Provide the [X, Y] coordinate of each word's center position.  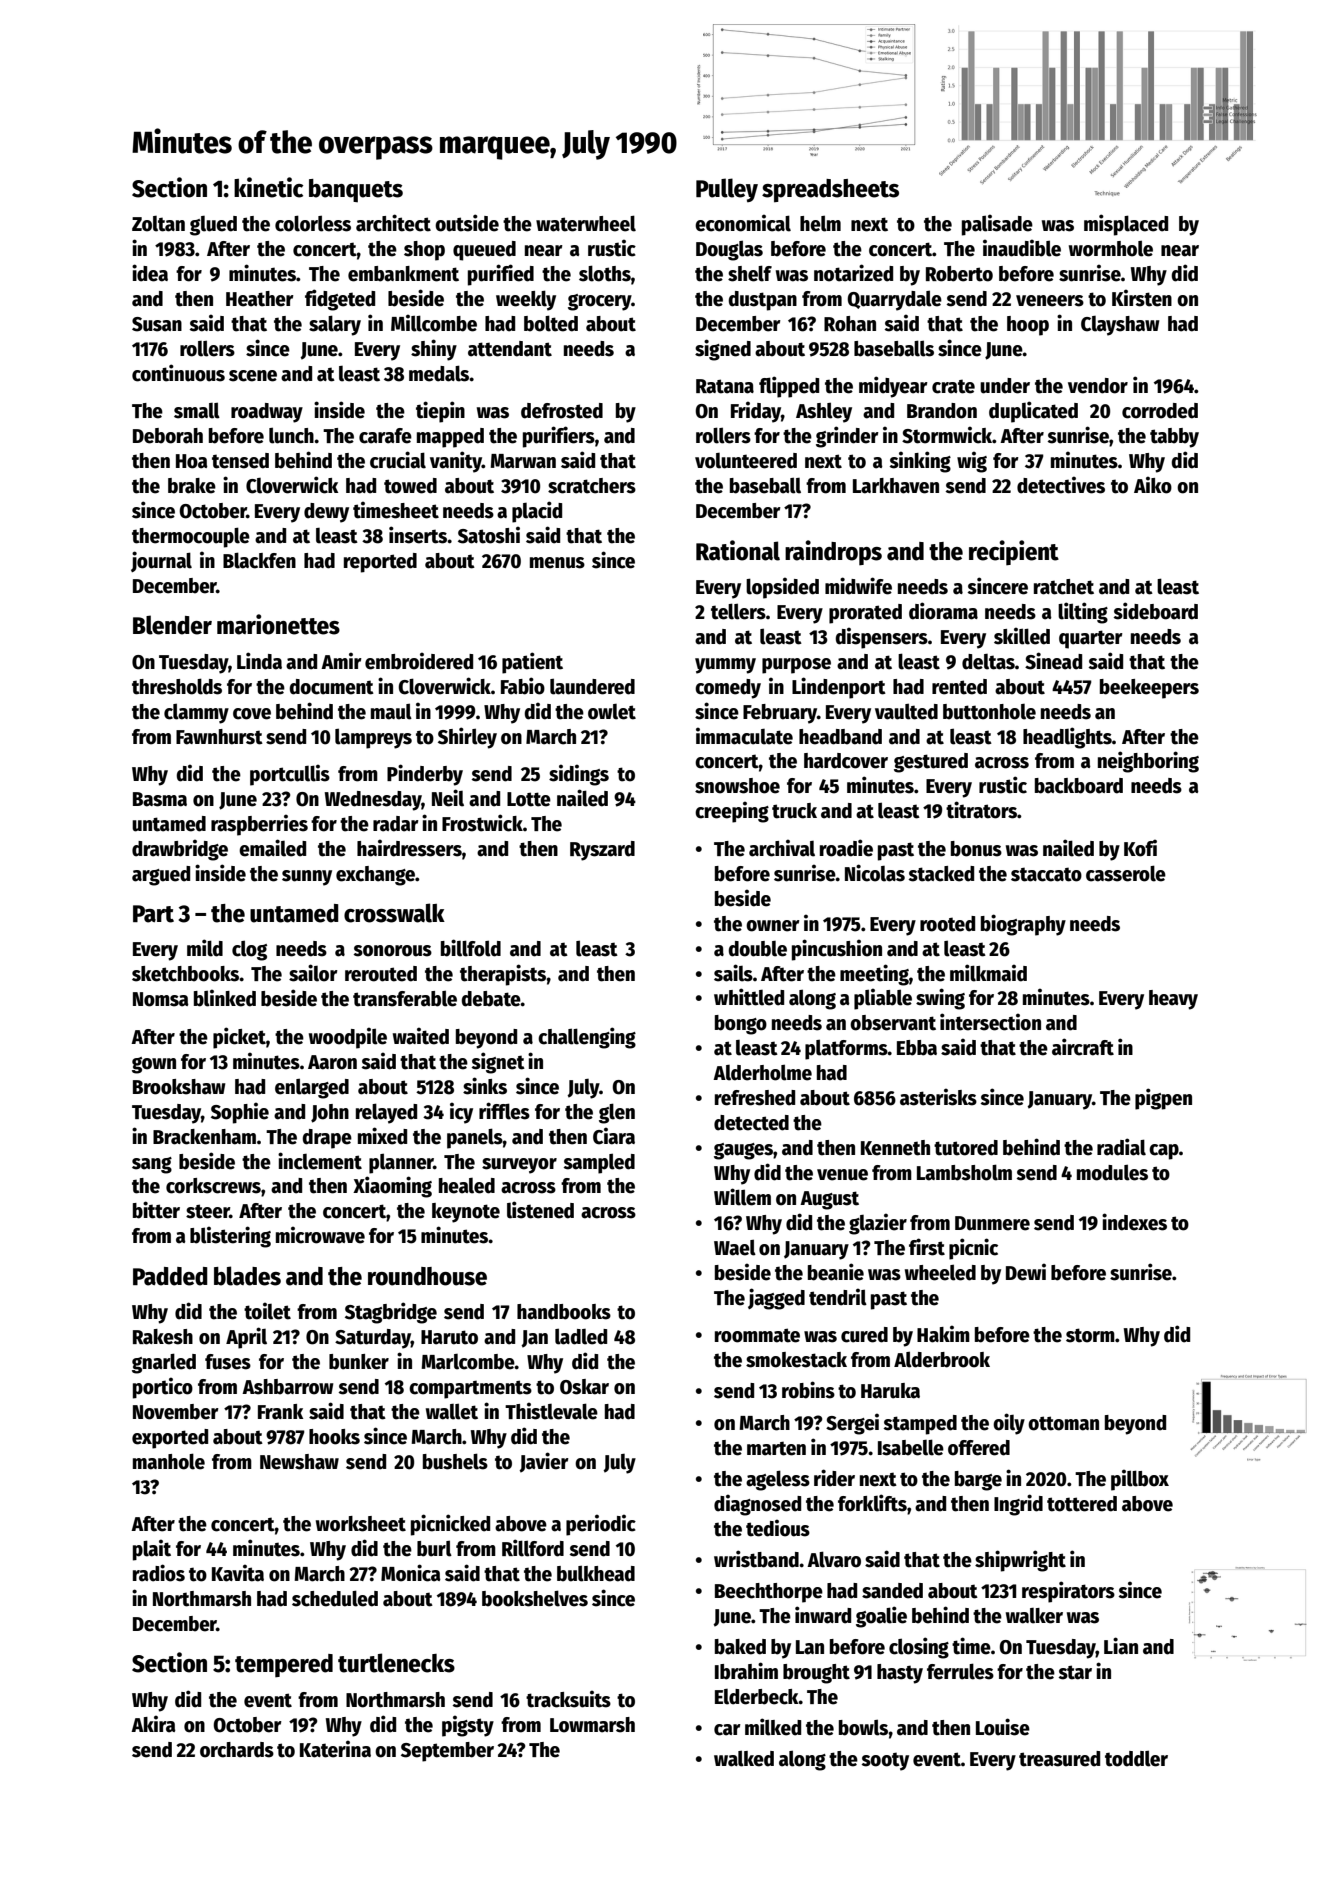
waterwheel [586, 223]
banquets [356, 190]
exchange [375, 876]
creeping [732, 812]
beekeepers [1149, 689]
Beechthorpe [769, 1593]
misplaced [1126, 225]
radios [159, 1573]
